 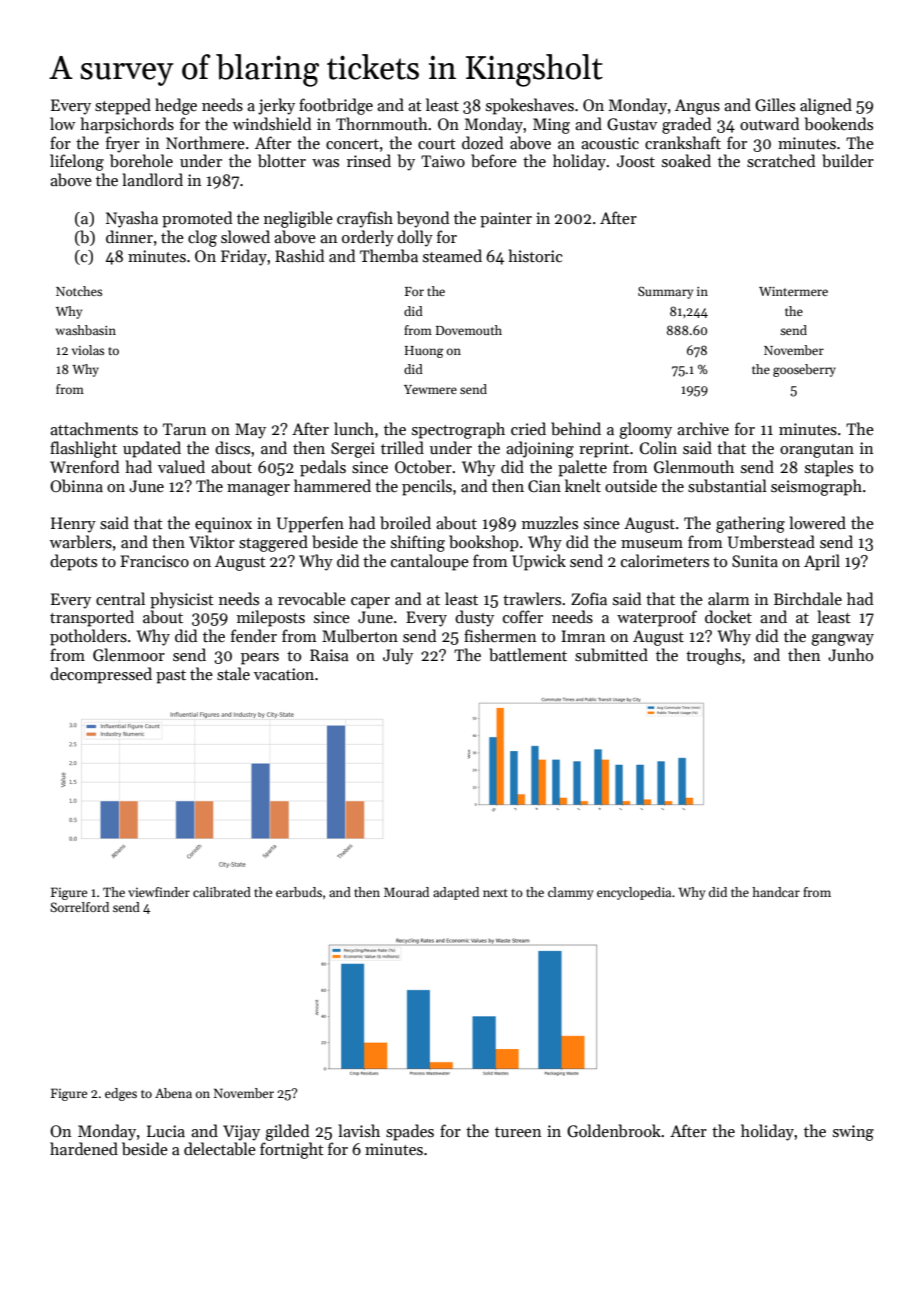 What do you see at coordinates (817, 451) in the screenshot?
I see `orangutan` at bounding box center [817, 451].
